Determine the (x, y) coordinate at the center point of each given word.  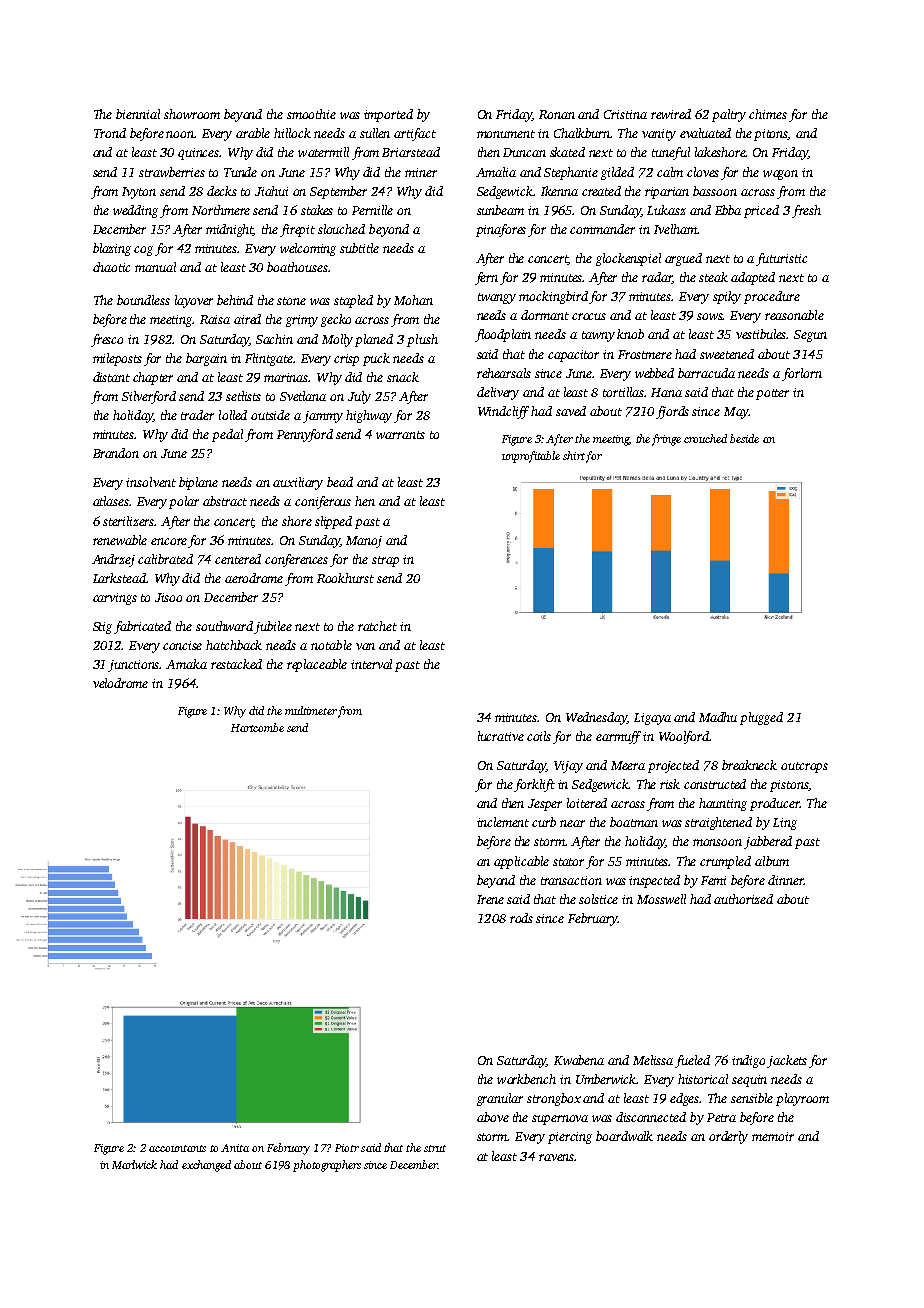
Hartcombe (257, 727)
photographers (327, 1166)
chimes (768, 114)
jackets (787, 1061)
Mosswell (661, 899)
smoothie (311, 114)
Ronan (557, 114)
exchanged (206, 1166)
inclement (503, 822)
